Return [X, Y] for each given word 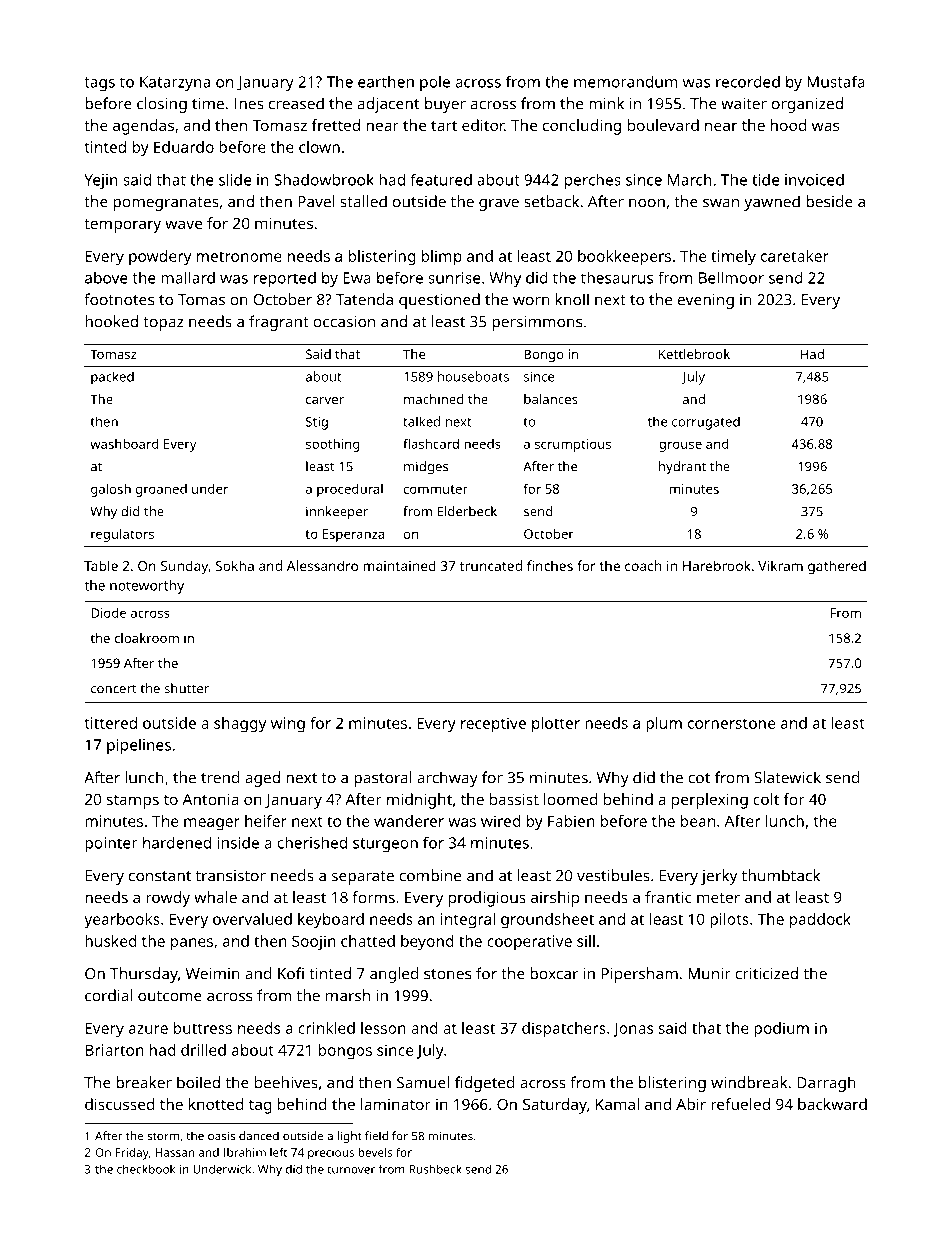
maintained [399, 565]
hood [789, 125]
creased [296, 103]
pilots [729, 921]
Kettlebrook [694, 354]
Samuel [423, 1082]
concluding [582, 127]
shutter [186, 688]
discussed [120, 1104]
